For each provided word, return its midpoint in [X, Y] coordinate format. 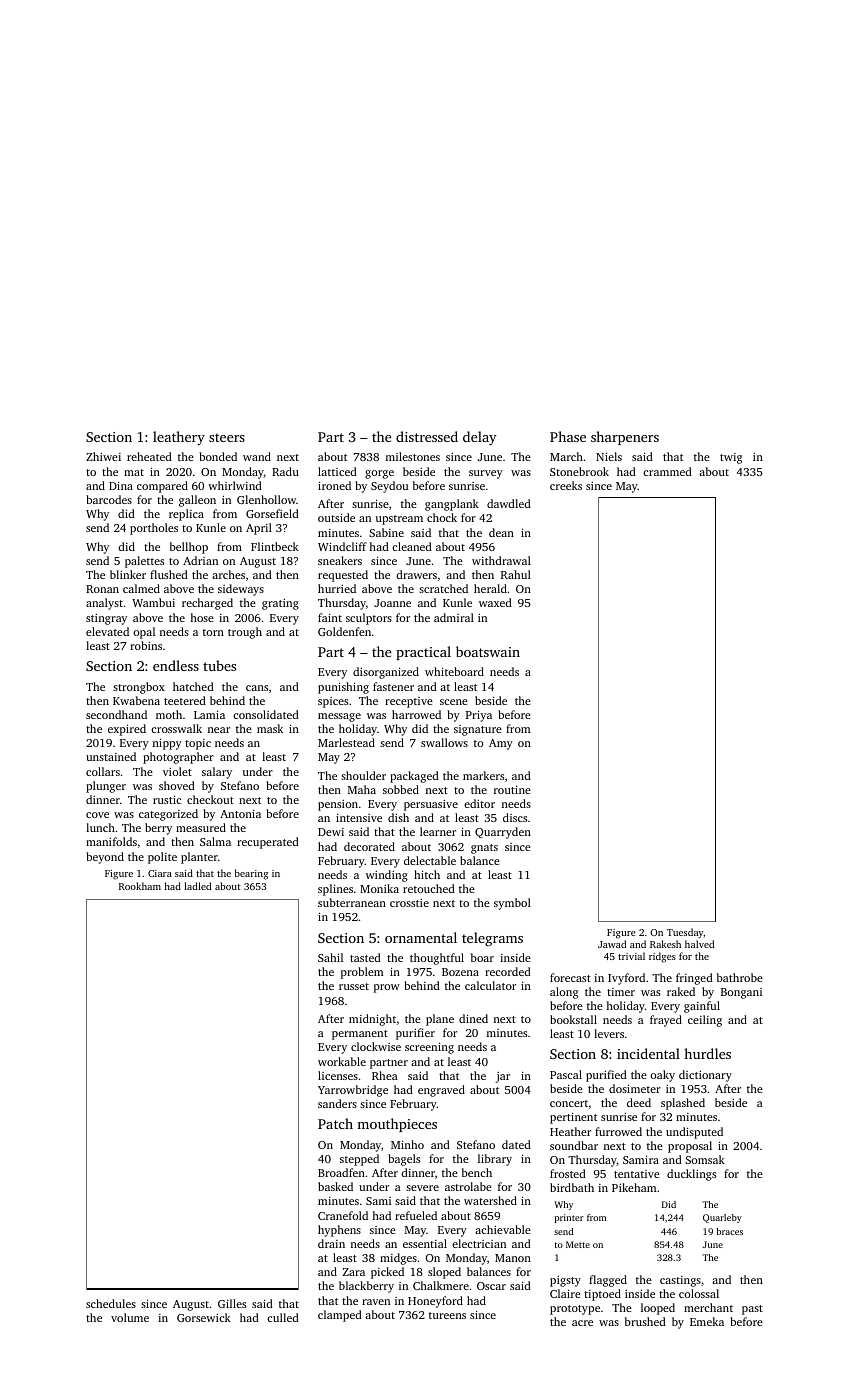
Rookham [140, 886]
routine [512, 789]
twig [731, 458]
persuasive [431, 805]
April [259, 529]
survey [486, 474]
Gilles [232, 1303]
